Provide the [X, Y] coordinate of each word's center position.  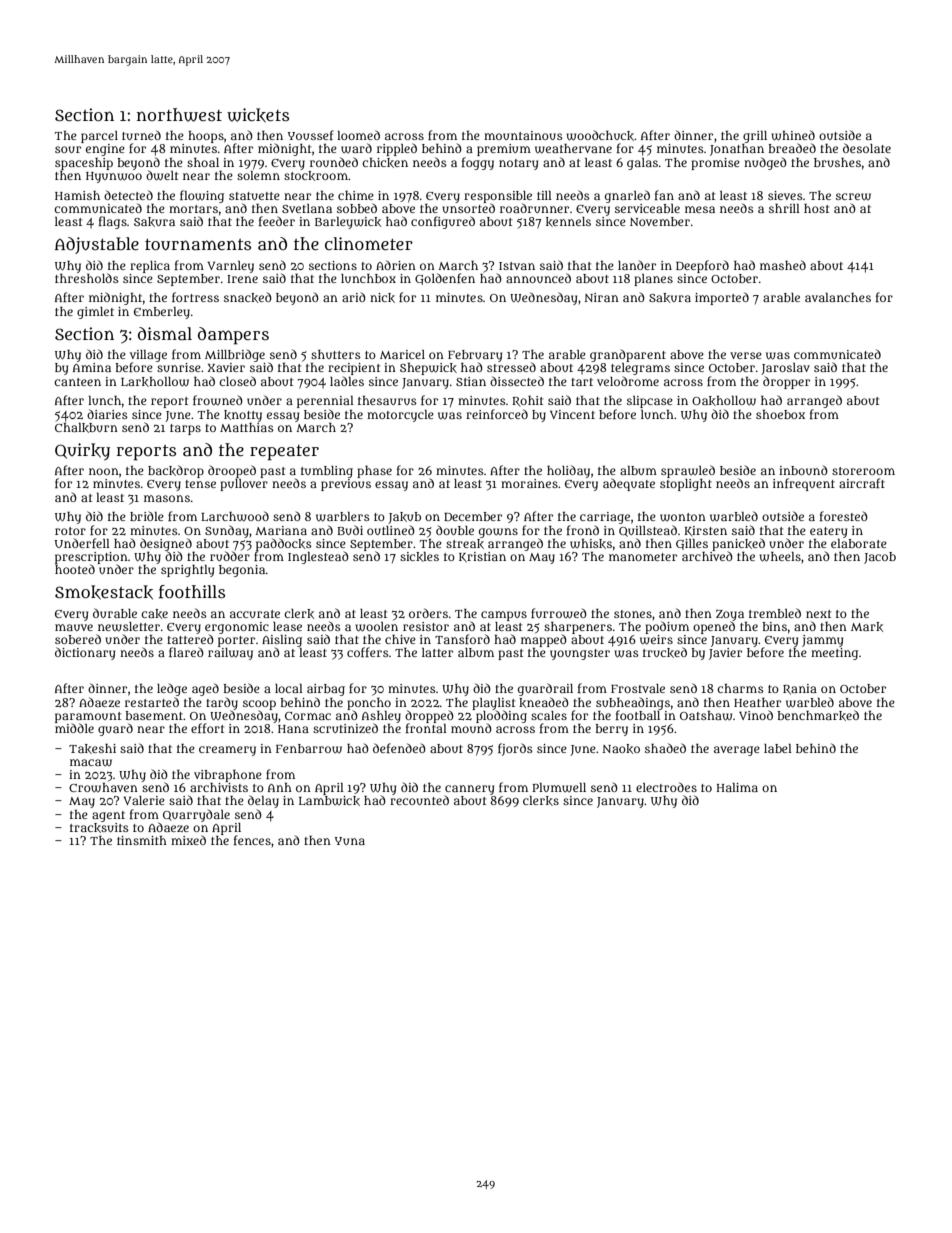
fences [252, 840]
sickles [419, 557]
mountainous [523, 135]
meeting [834, 654]
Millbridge [235, 355]
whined [793, 135]
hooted [75, 569]
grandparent [628, 355]
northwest [179, 115]
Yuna [350, 841]
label [778, 748]
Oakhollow [724, 401]
